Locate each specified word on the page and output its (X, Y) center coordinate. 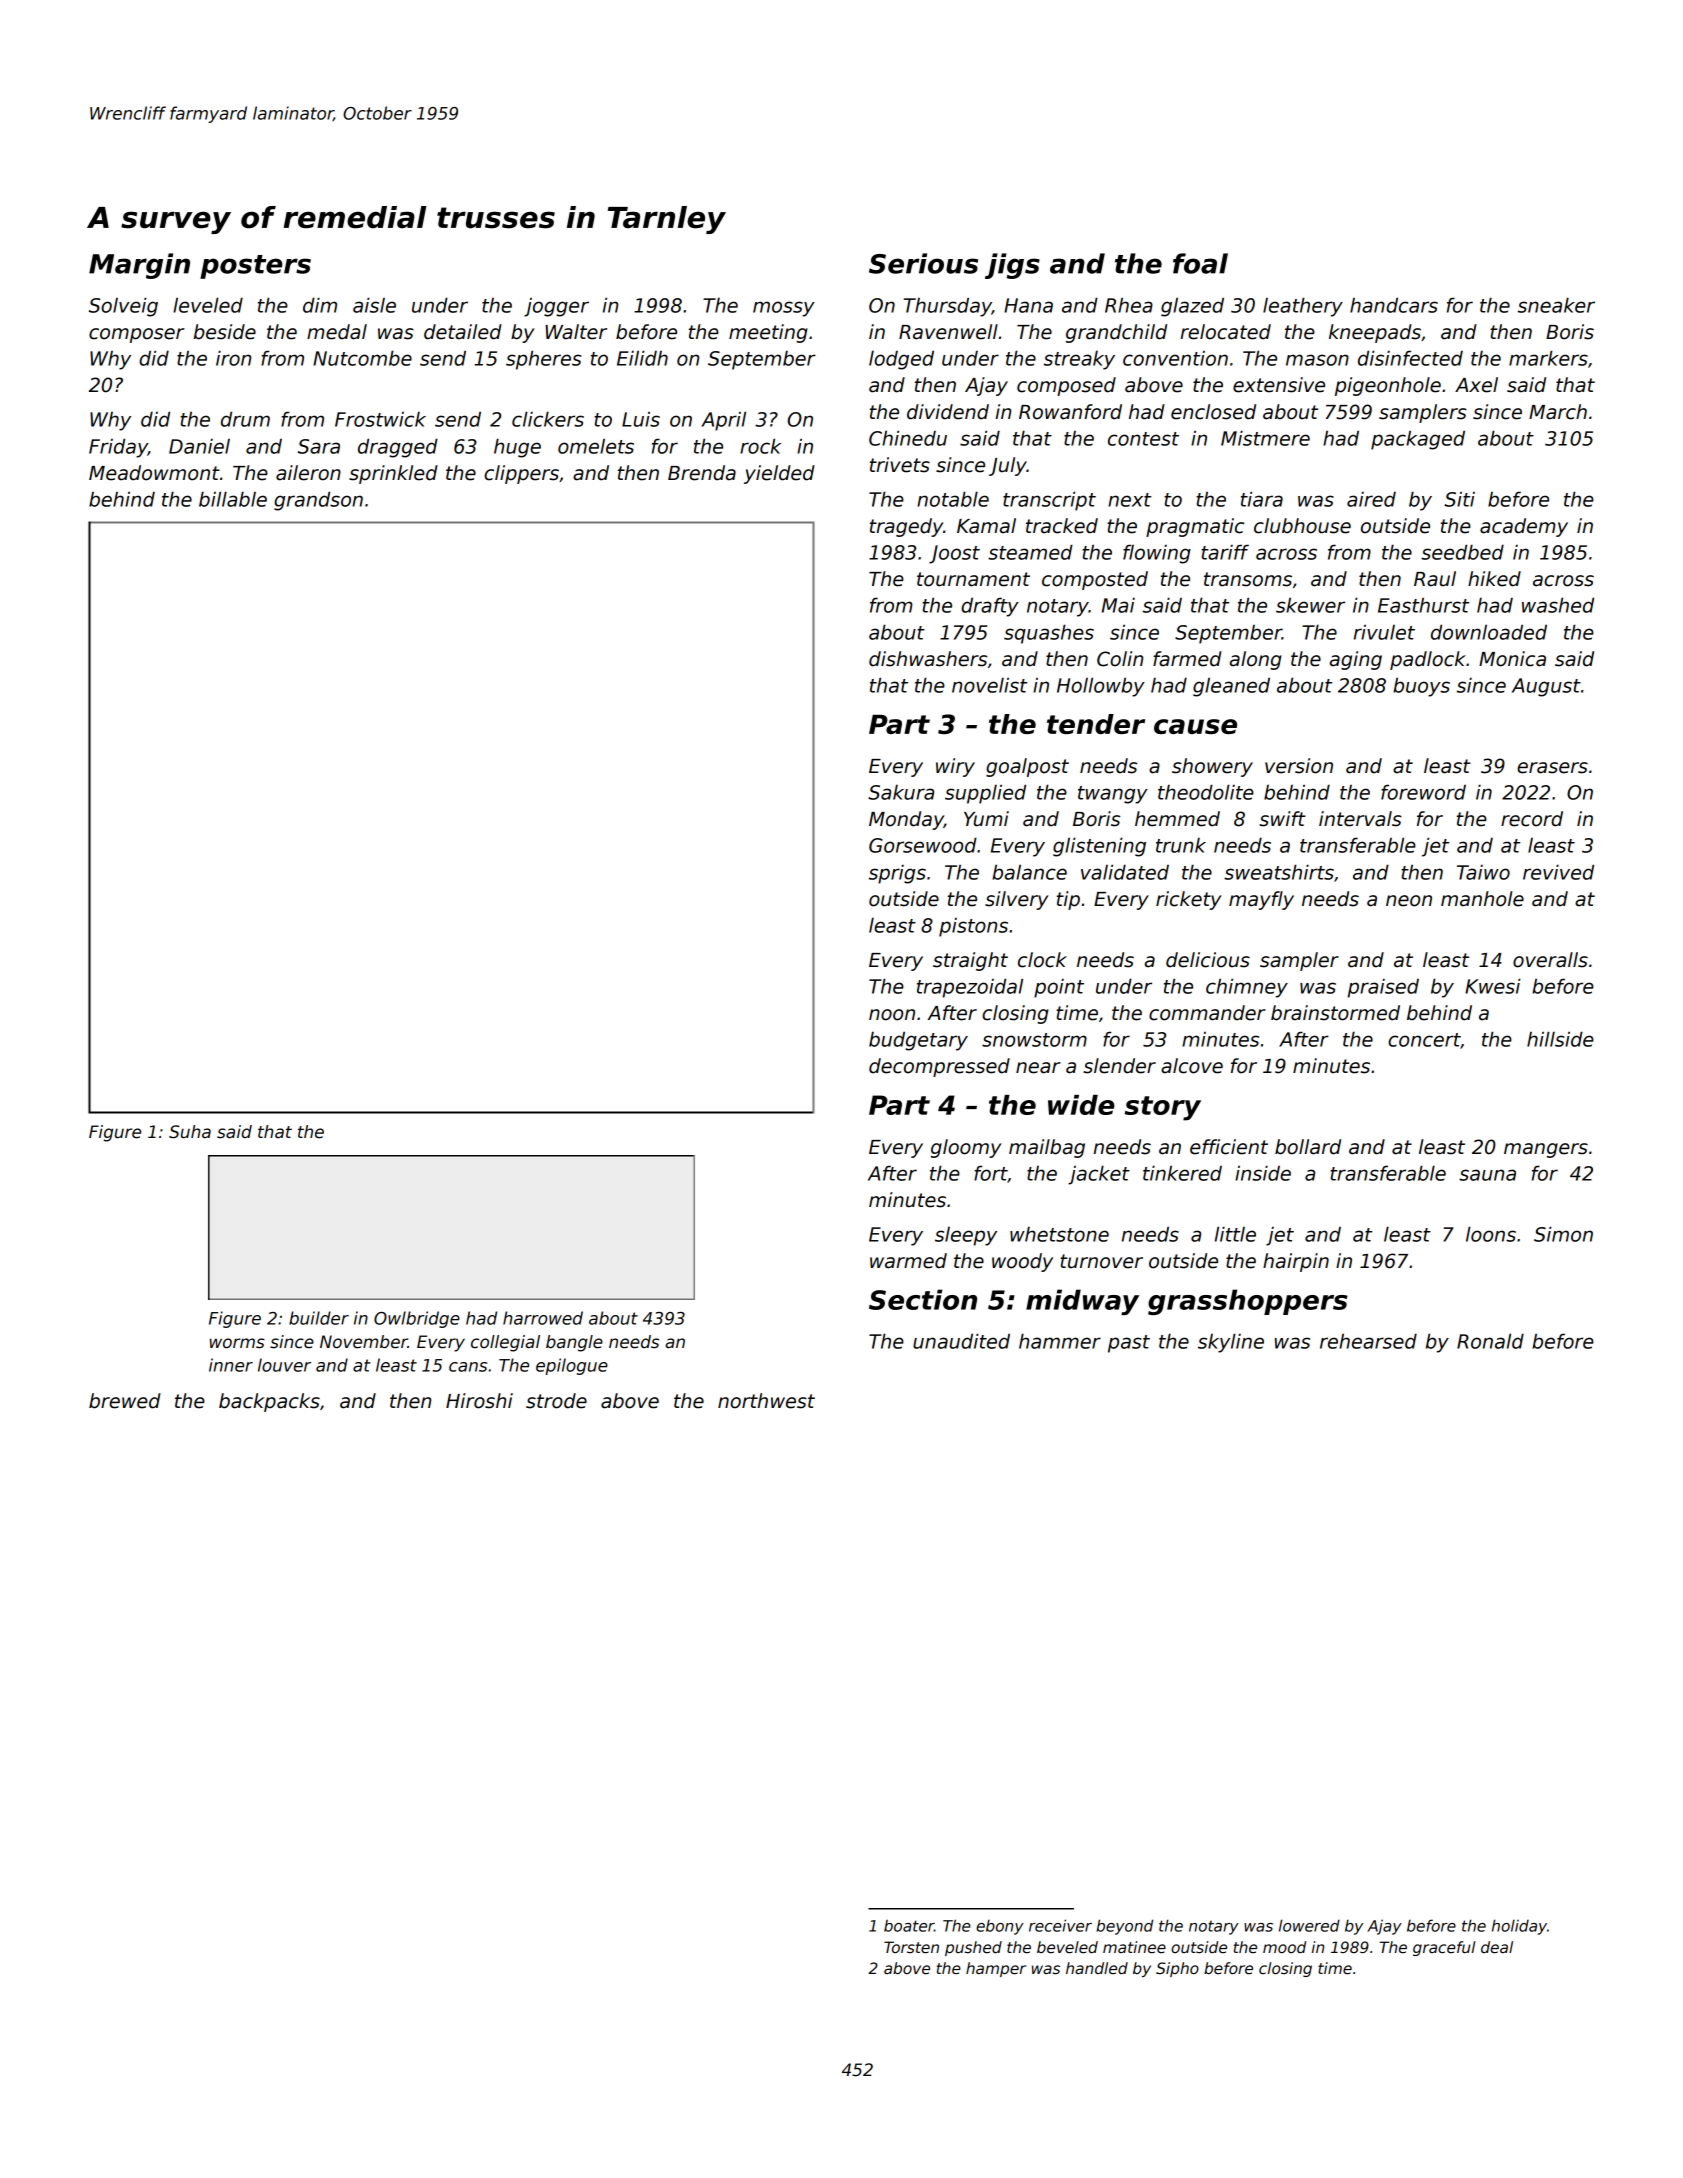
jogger (556, 307)
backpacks (269, 1402)
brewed (125, 1401)
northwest (766, 1401)
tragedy (906, 527)
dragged (398, 448)
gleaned (1231, 687)
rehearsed (1368, 1341)
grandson (318, 501)
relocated (1226, 332)
